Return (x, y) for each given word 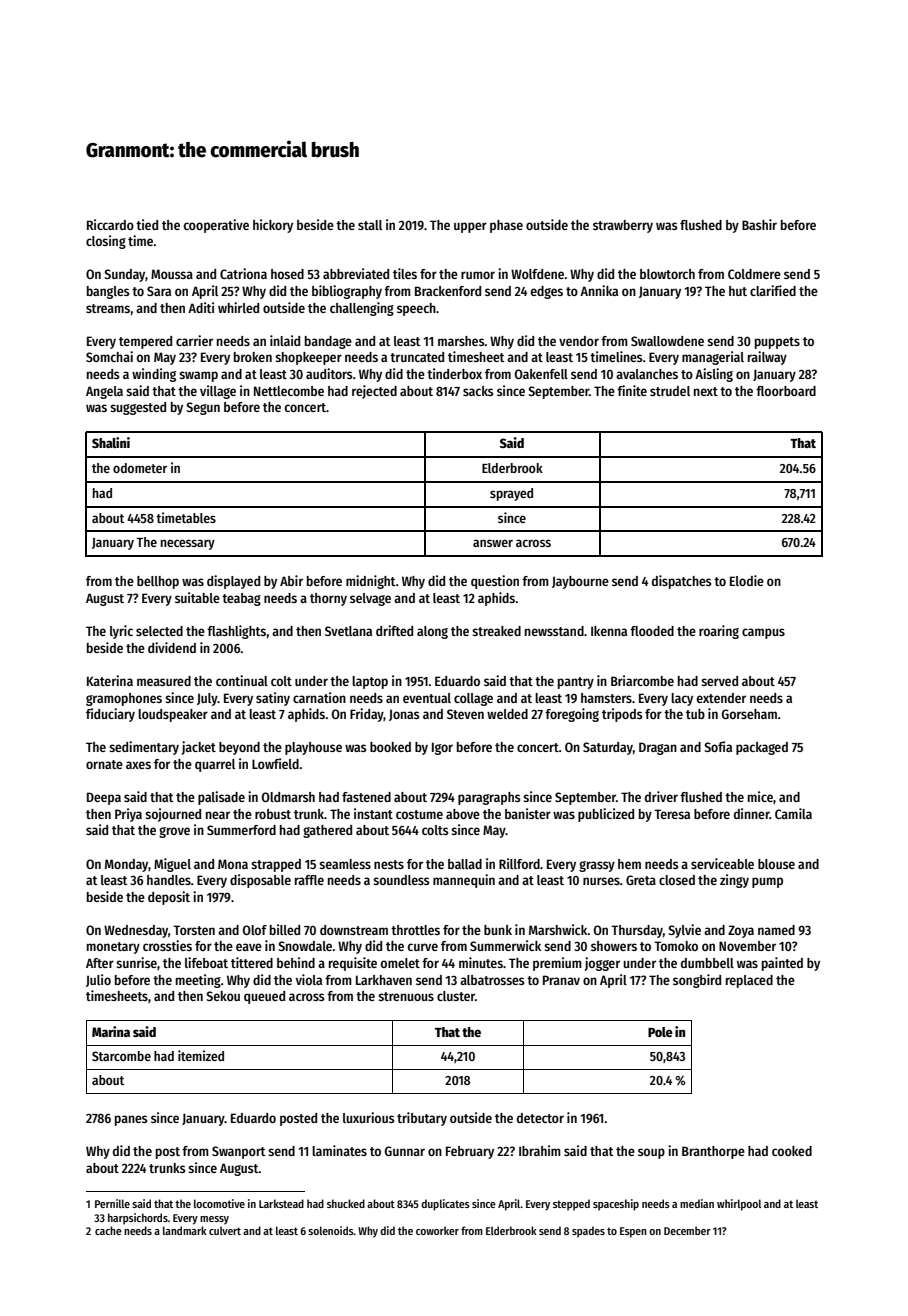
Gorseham (749, 714)
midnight (371, 582)
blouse (776, 864)
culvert (225, 1230)
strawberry (623, 226)
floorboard (786, 391)
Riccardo (110, 224)
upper (470, 227)
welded (507, 714)
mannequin (464, 881)
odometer (140, 468)
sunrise (136, 962)
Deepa (104, 798)
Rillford (519, 863)
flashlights (236, 632)
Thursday (637, 931)
